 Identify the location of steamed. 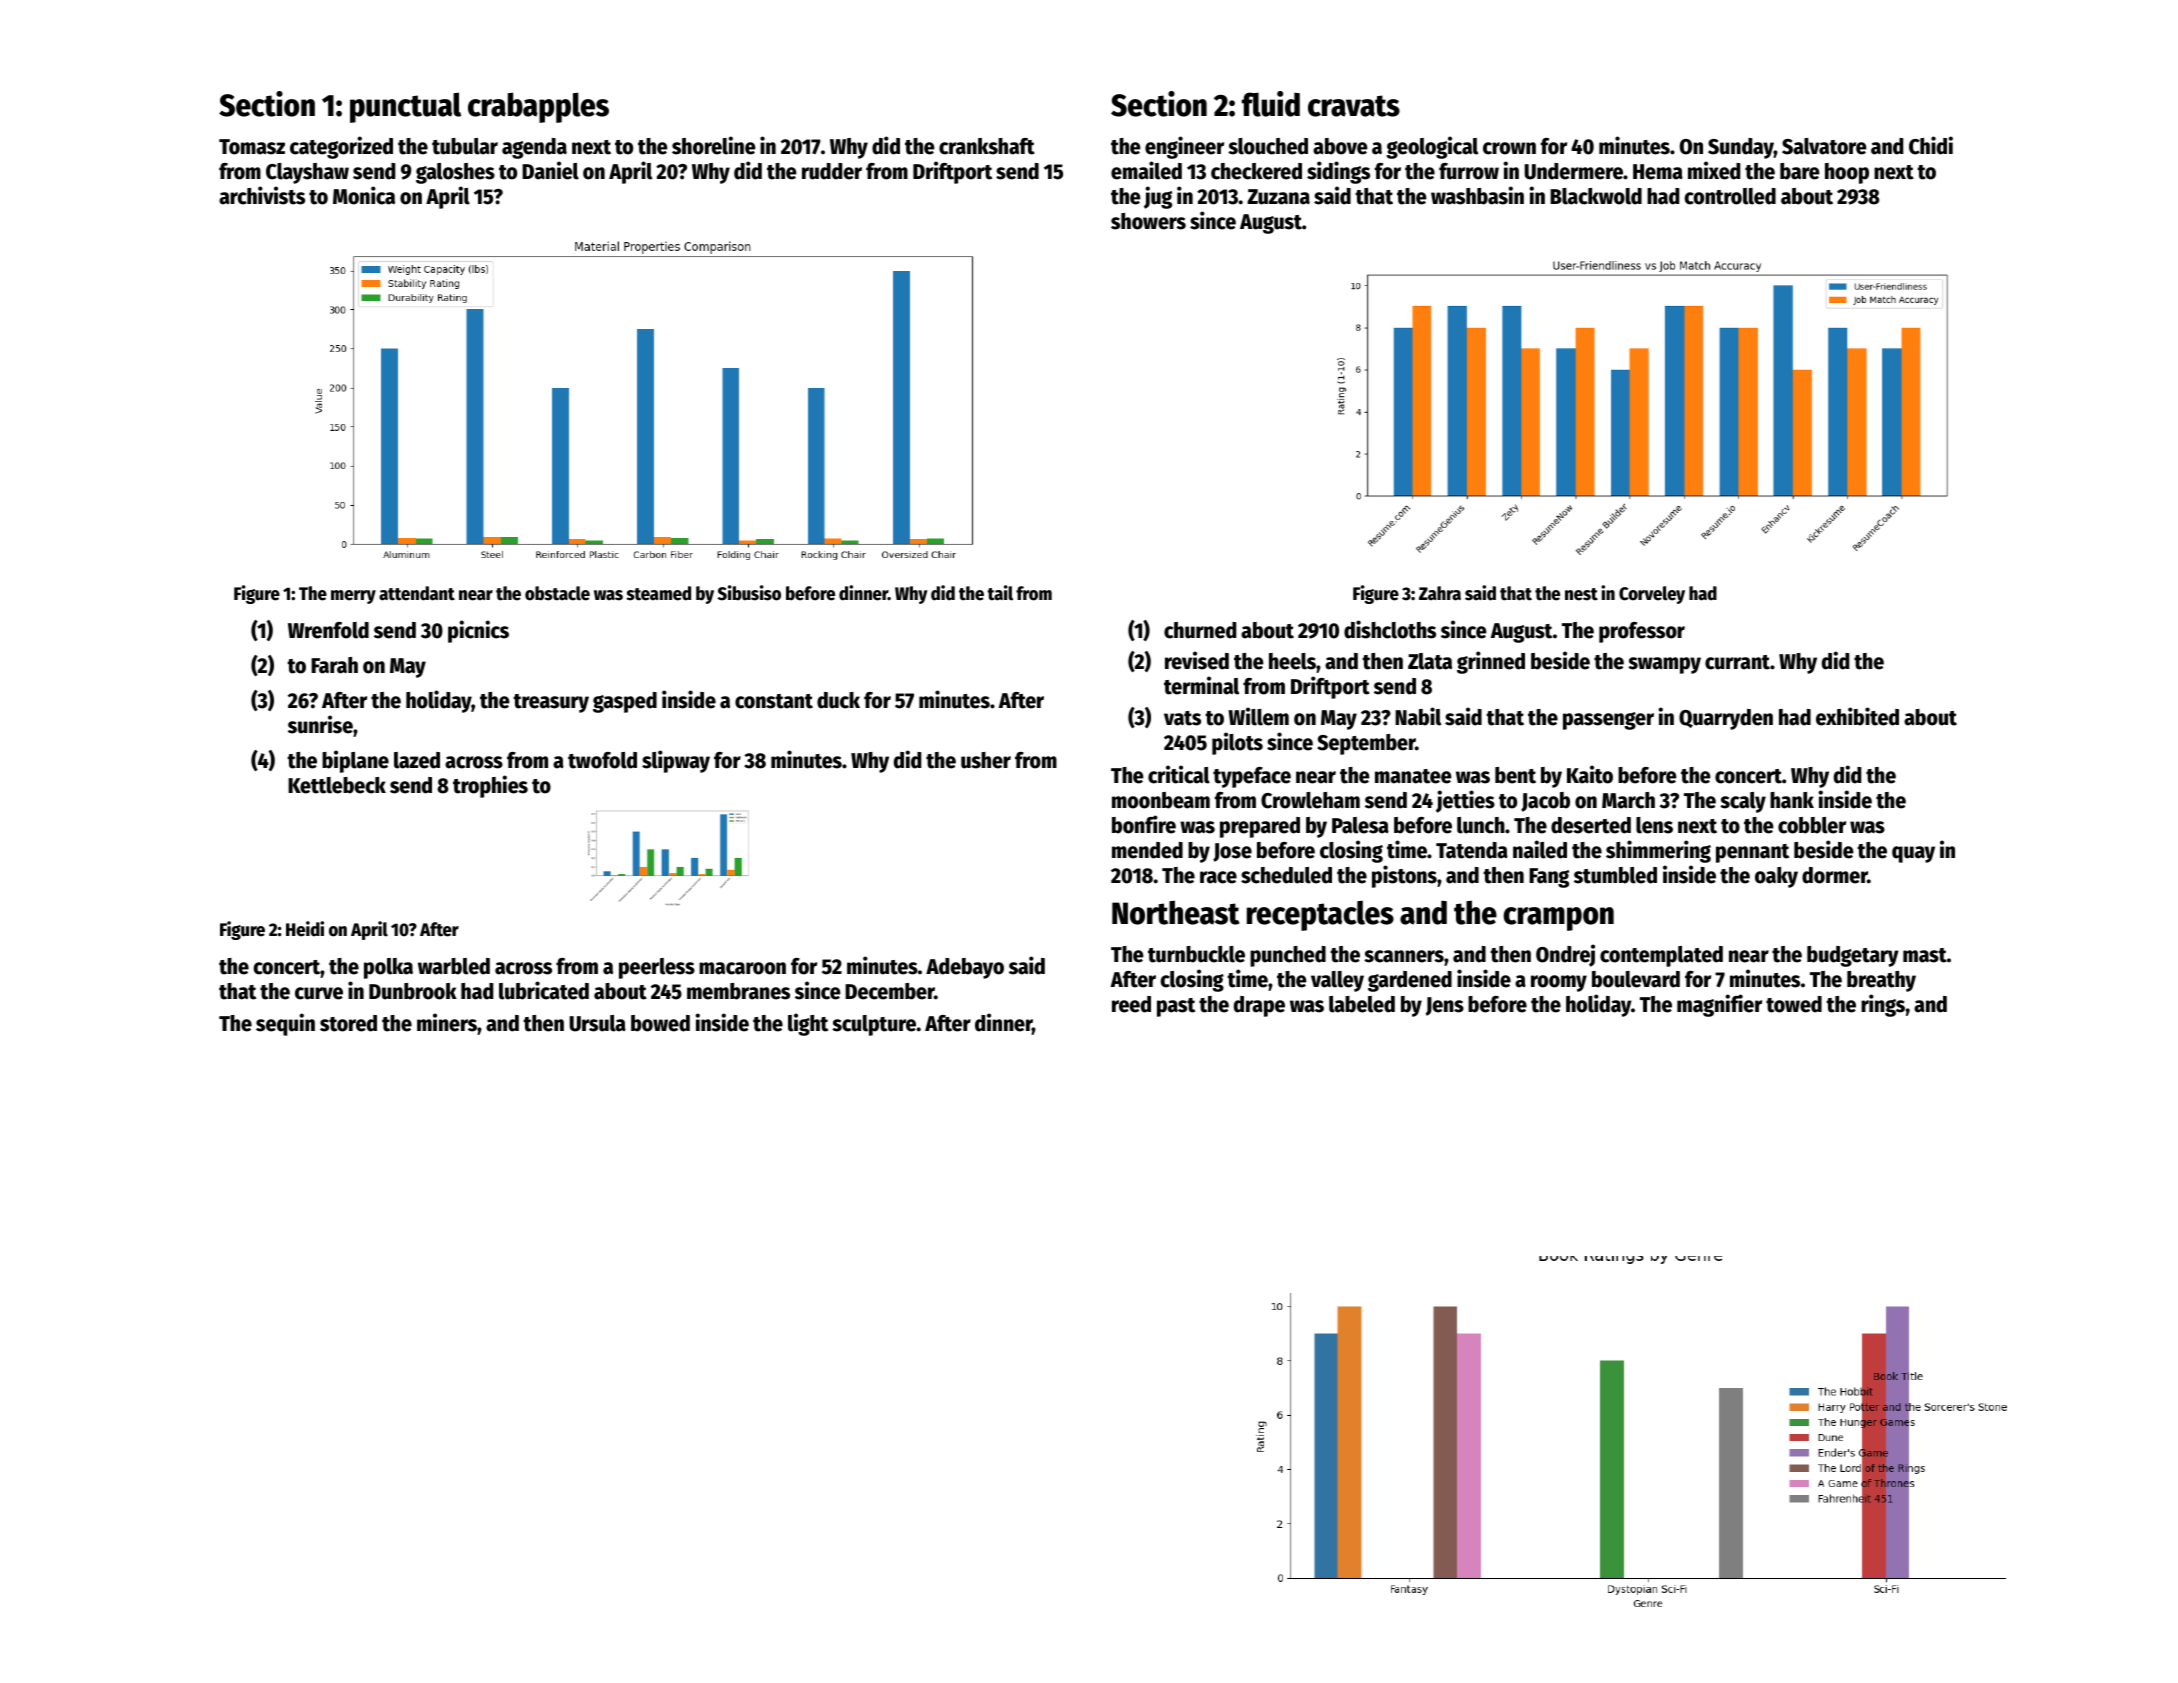
(658, 593).
